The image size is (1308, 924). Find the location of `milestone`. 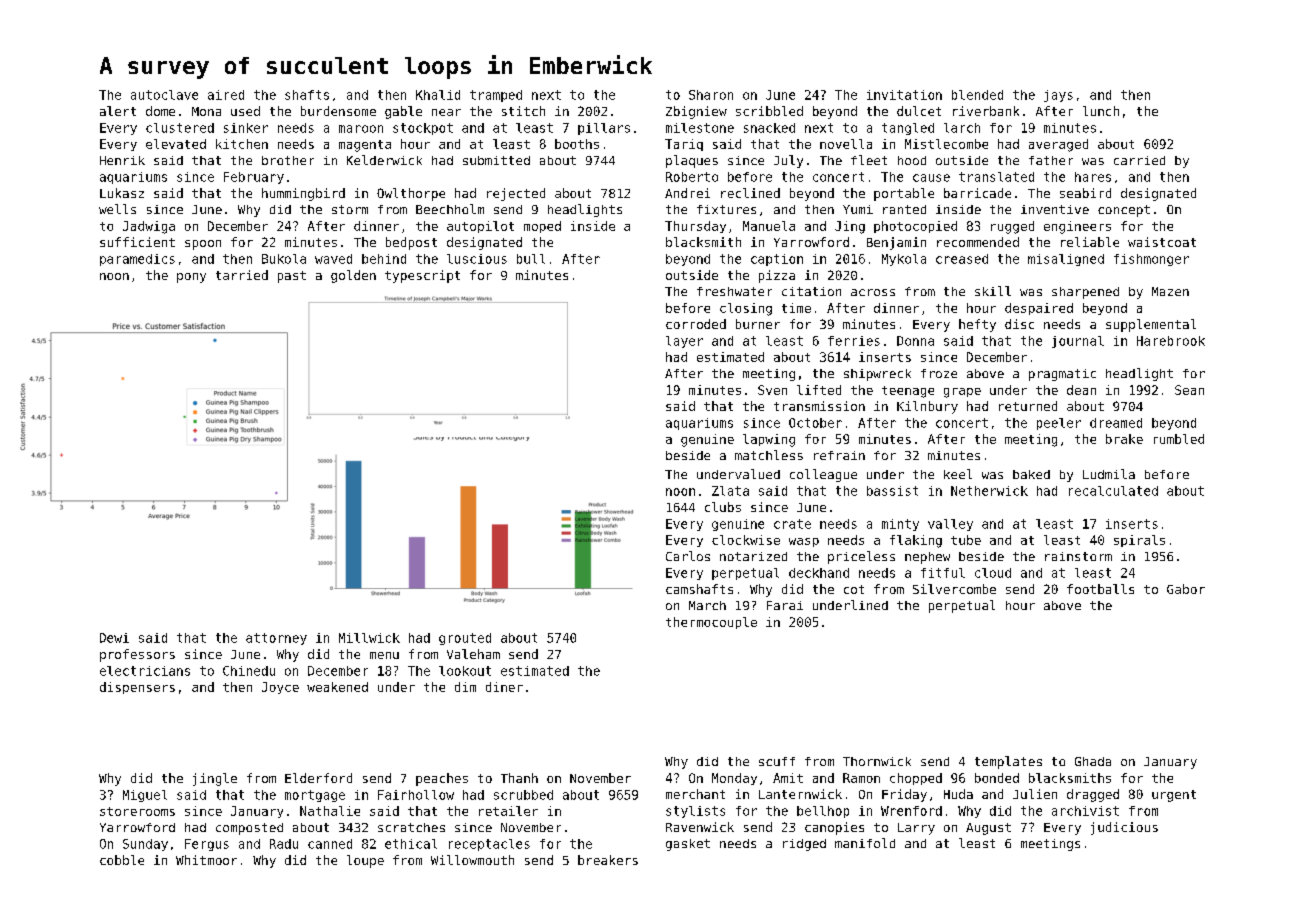

milestone is located at coordinates (700, 128).
